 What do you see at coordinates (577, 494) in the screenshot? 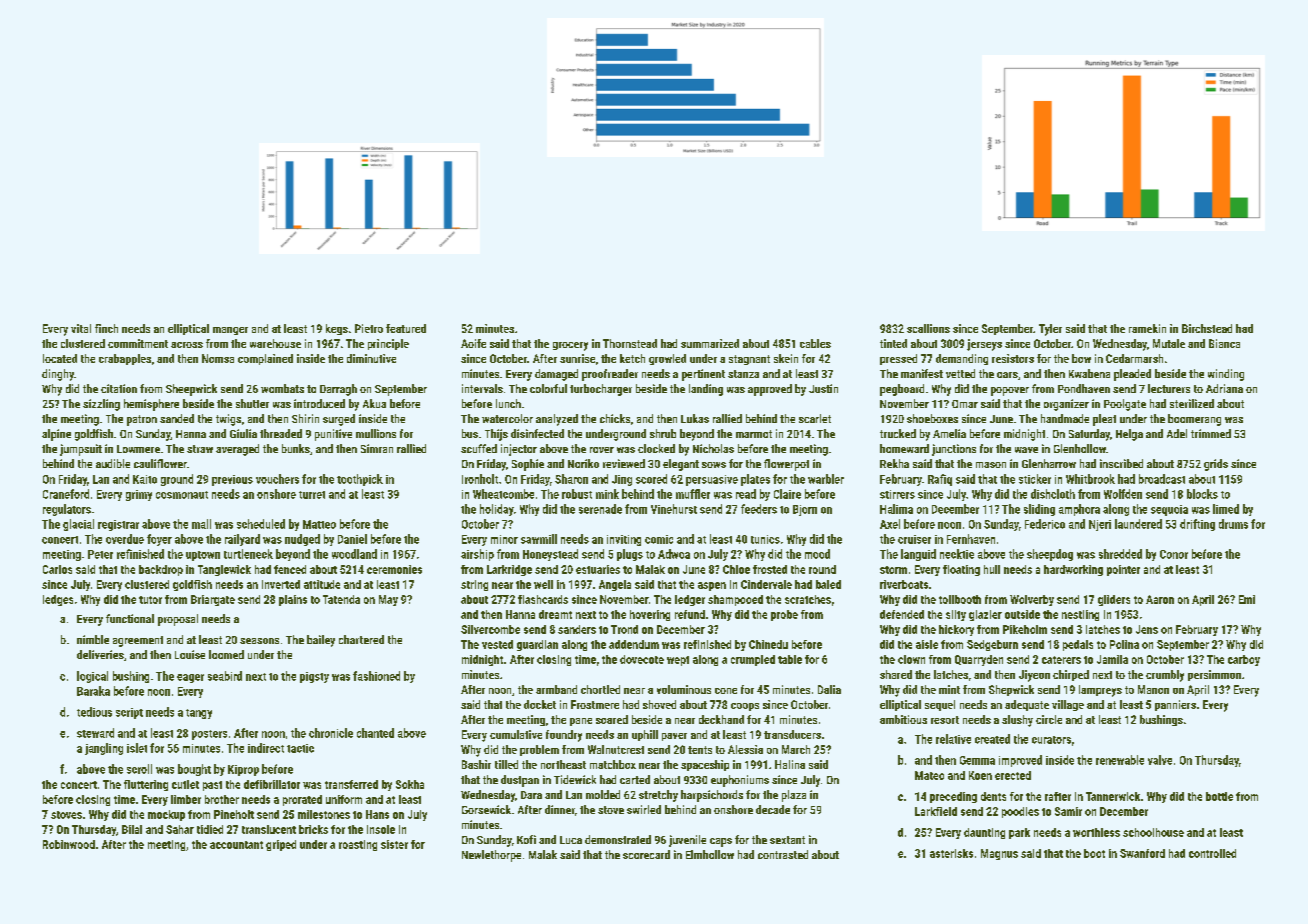
I see `robust` at bounding box center [577, 494].
